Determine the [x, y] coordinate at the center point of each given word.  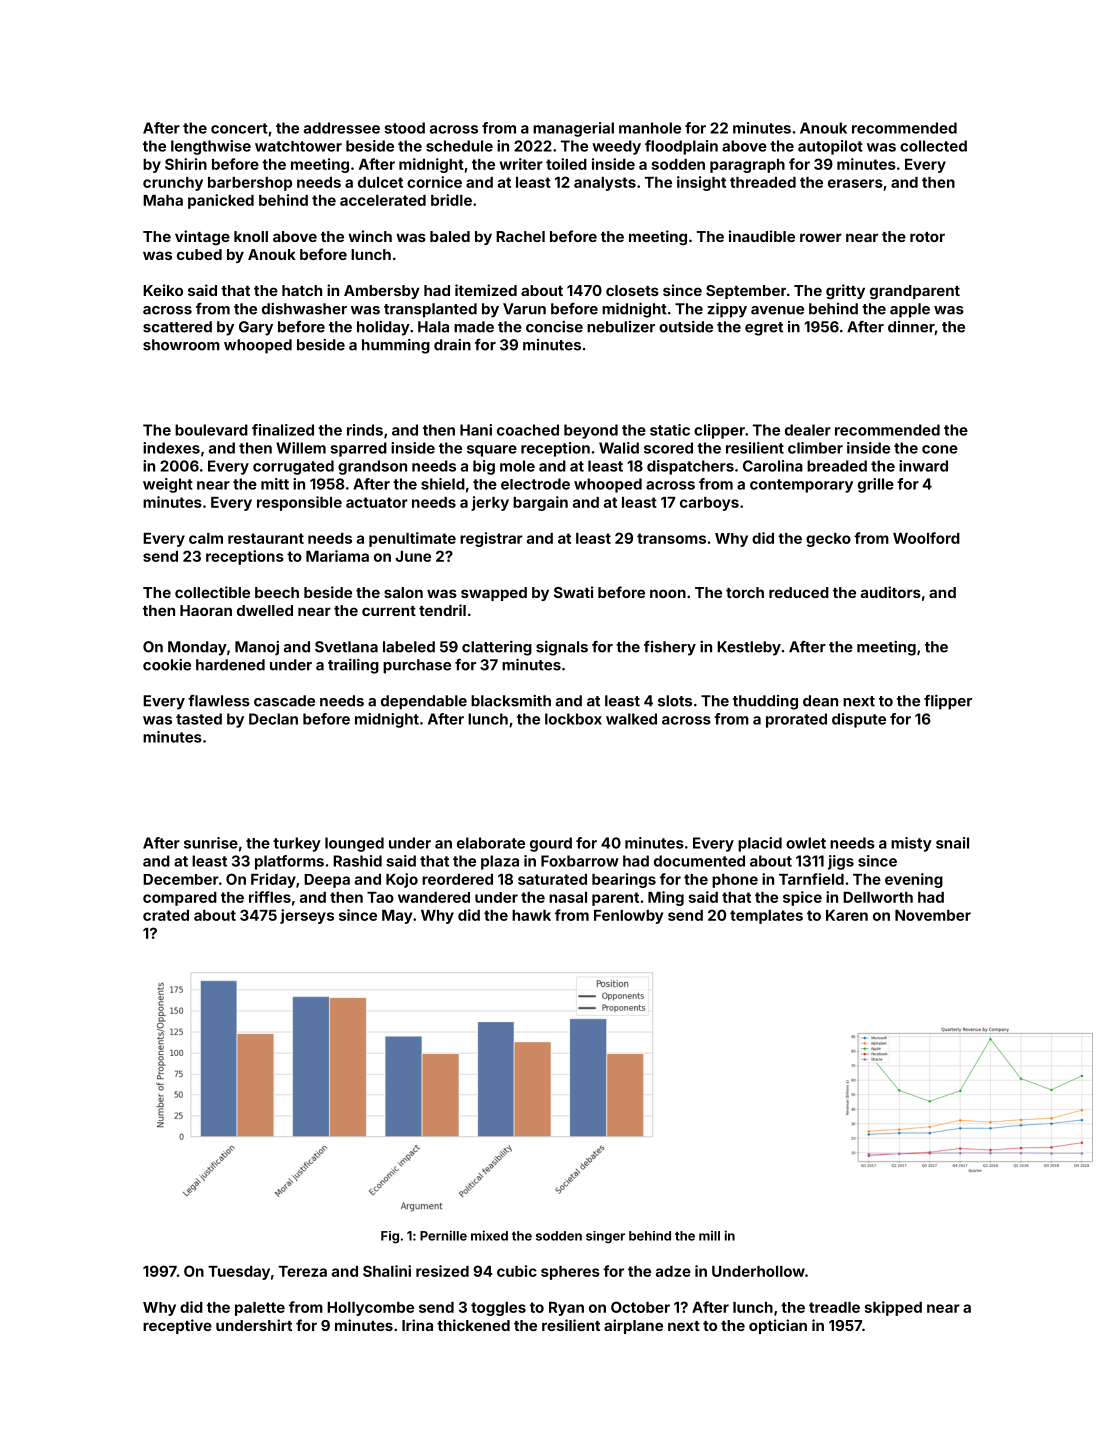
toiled [566, 164]
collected [933, 146]
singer [605, 1237]
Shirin [186, 164]
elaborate [491, 843]
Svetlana [346, 647]
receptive [177, 1326]
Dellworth [878, 897]
